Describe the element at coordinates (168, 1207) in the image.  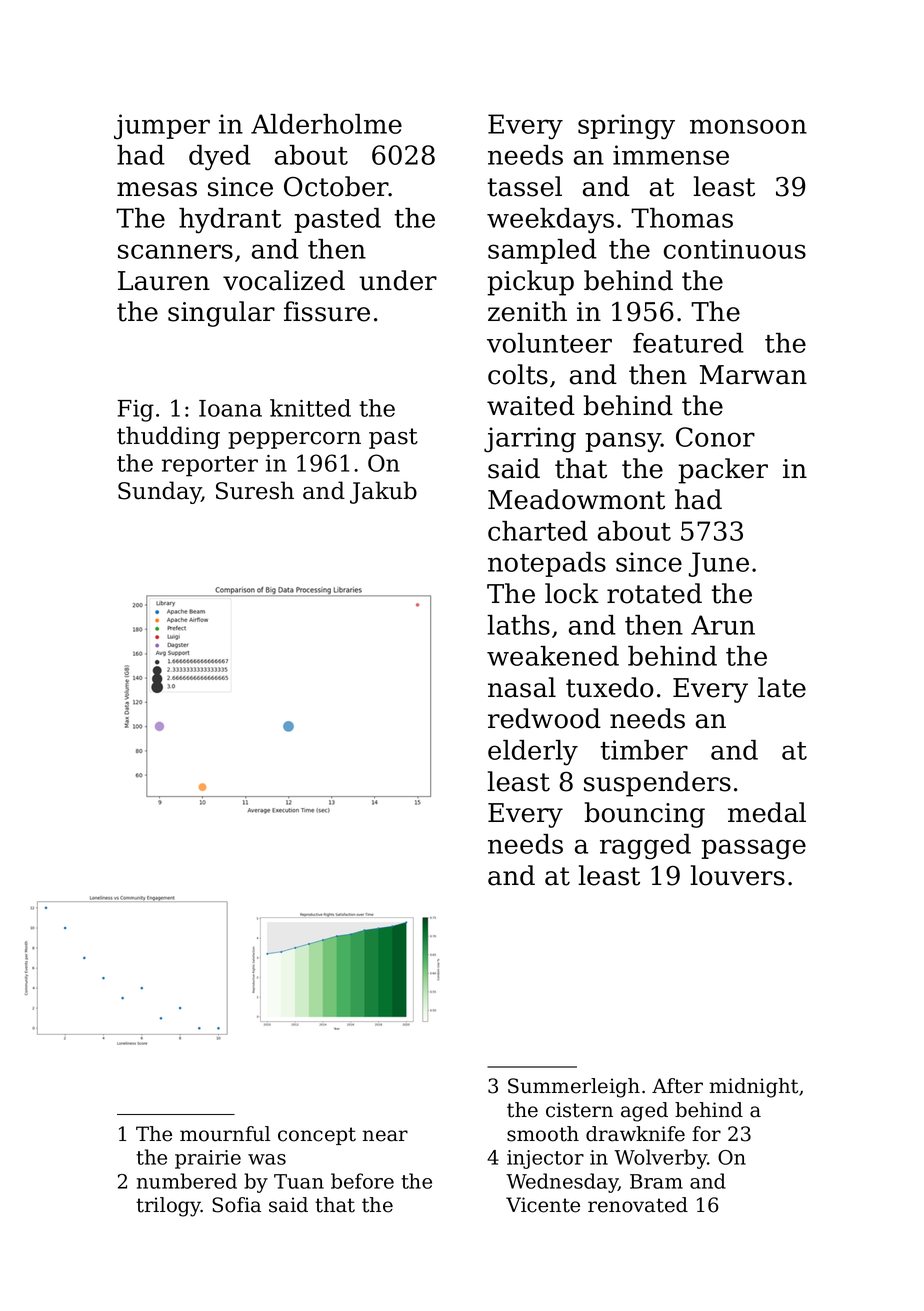
I see `trilogy` at that location.
